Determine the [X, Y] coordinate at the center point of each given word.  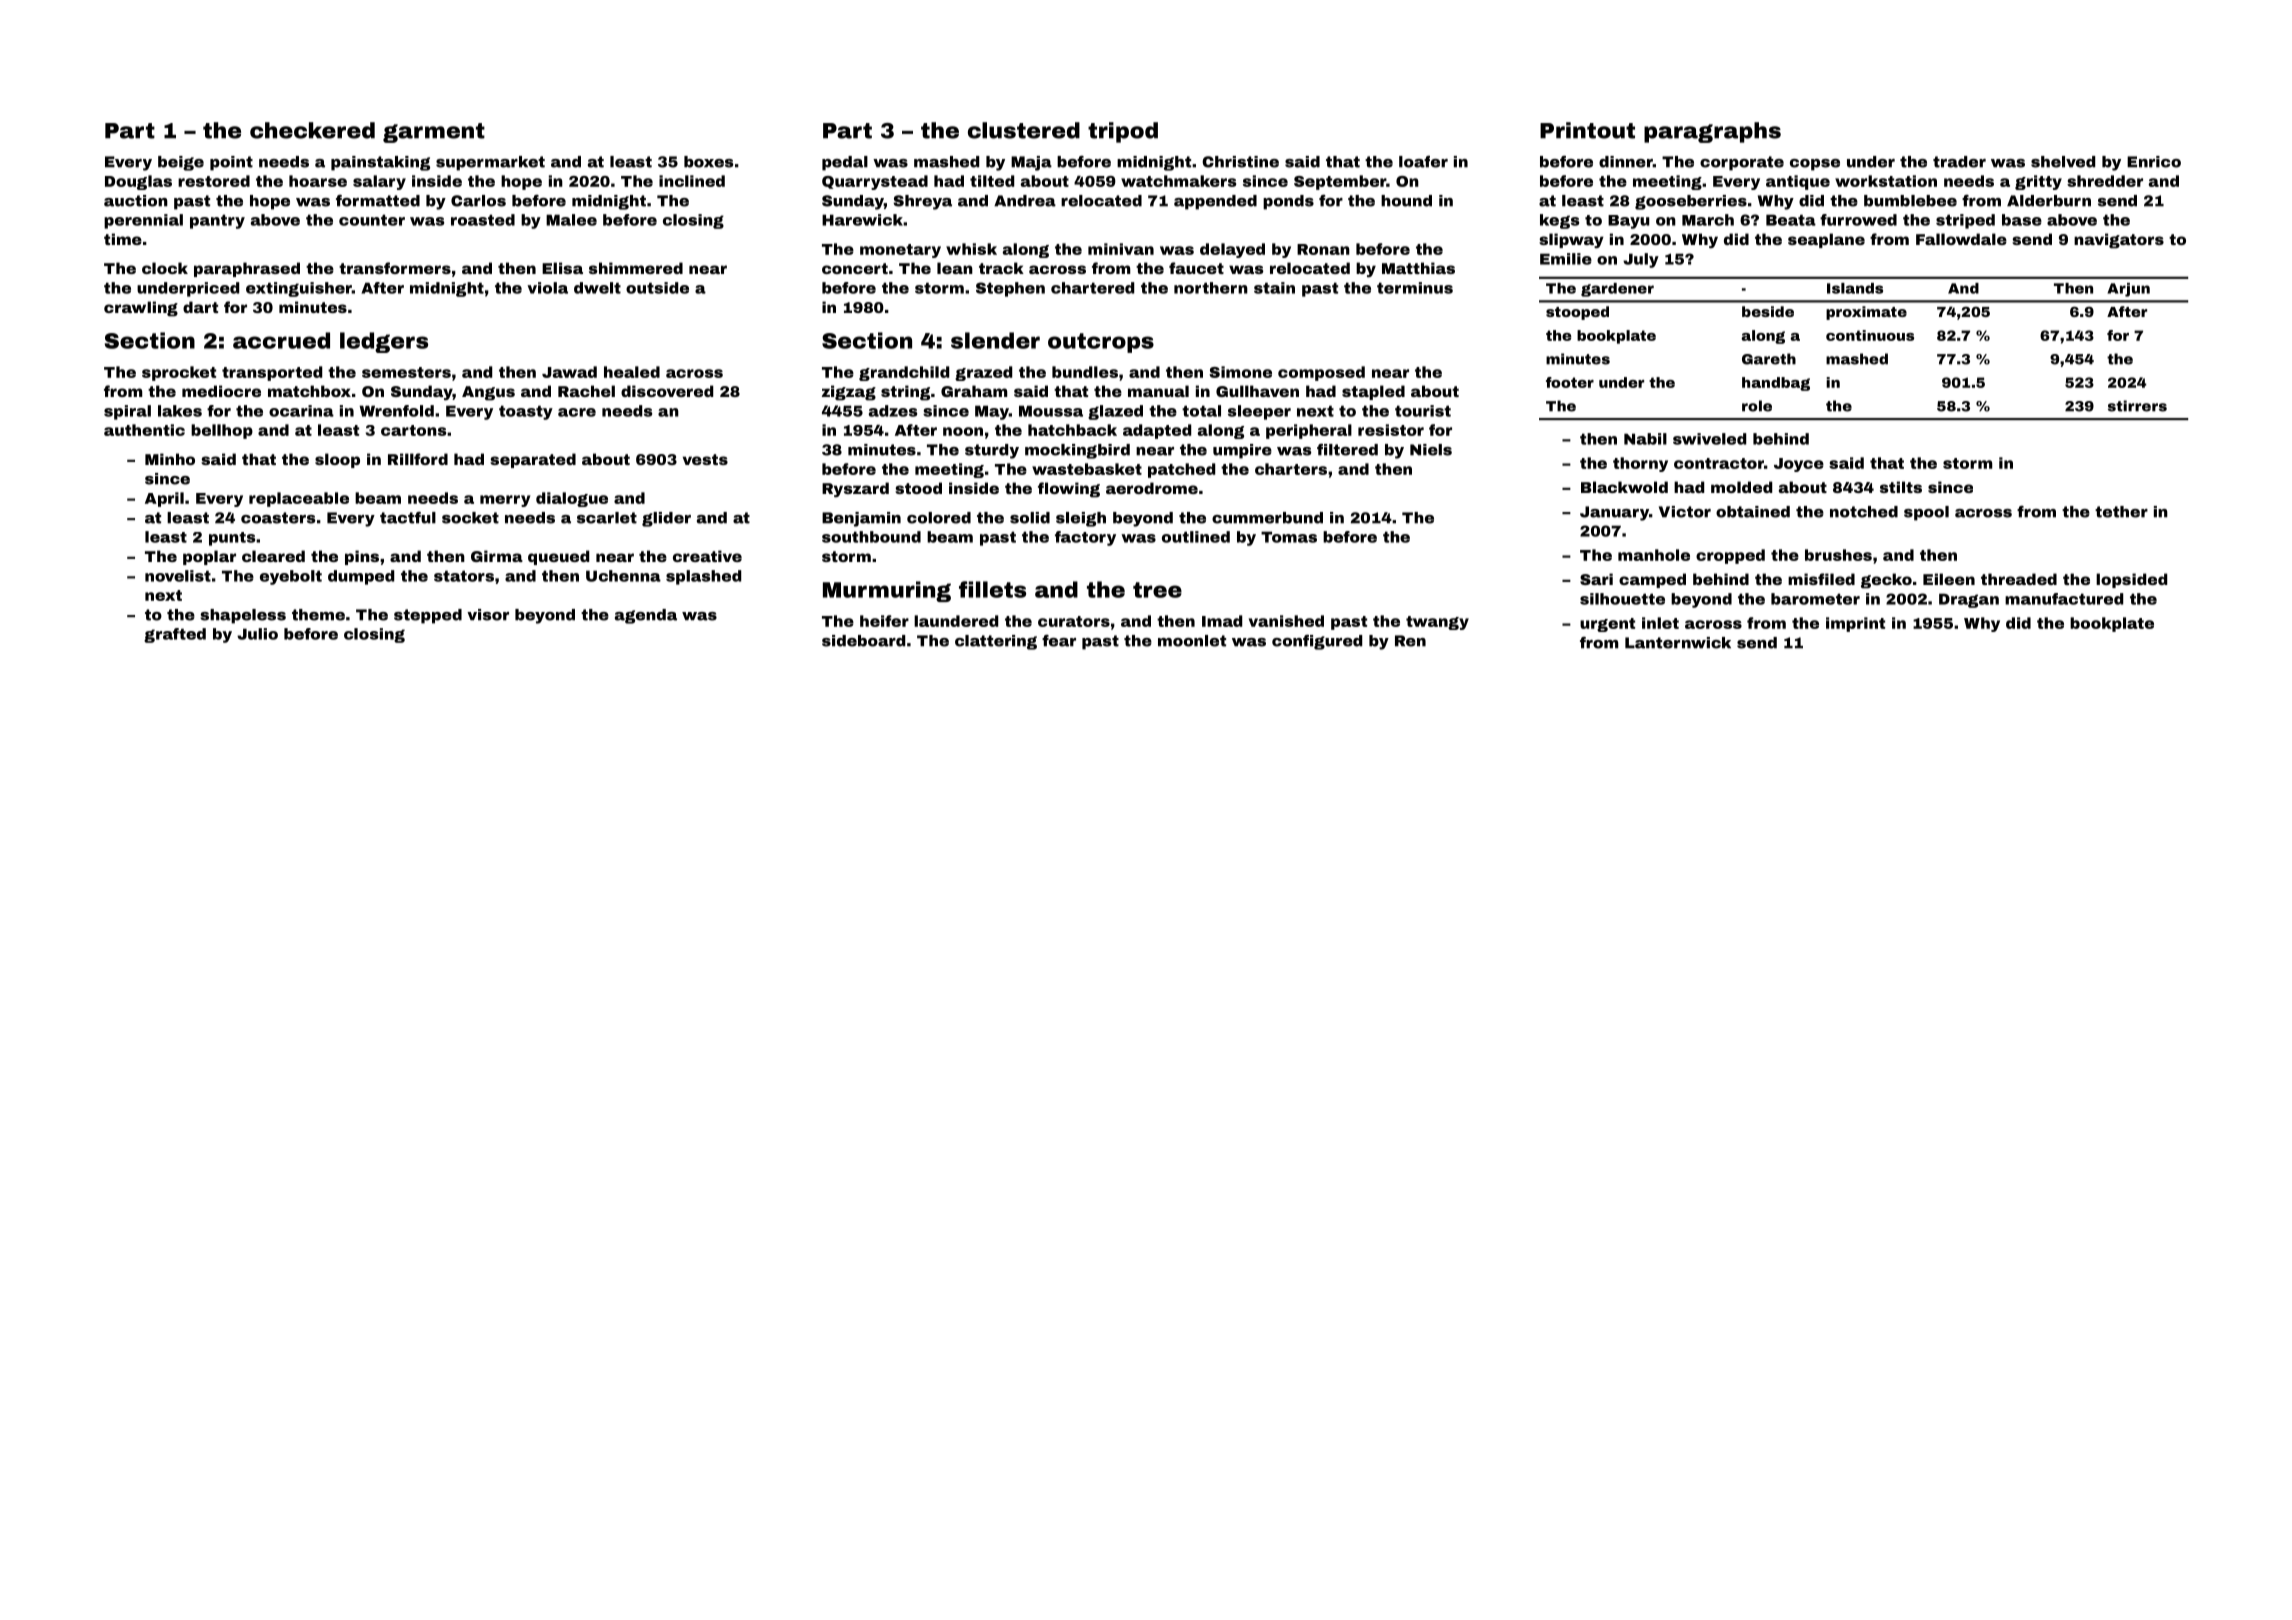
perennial [143, 221]
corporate [1742, 163]
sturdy [992, 451]
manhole [1654, 555]
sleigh [1081, 519]
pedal [845, 163]
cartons [413, 430]
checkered [312, 130]
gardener [1617, 290]
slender [995, 340]
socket [470, 518]
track [1001, 268]
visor [488, 615]
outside [657, 288]
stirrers [2137, 406]
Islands [1855, 288]
